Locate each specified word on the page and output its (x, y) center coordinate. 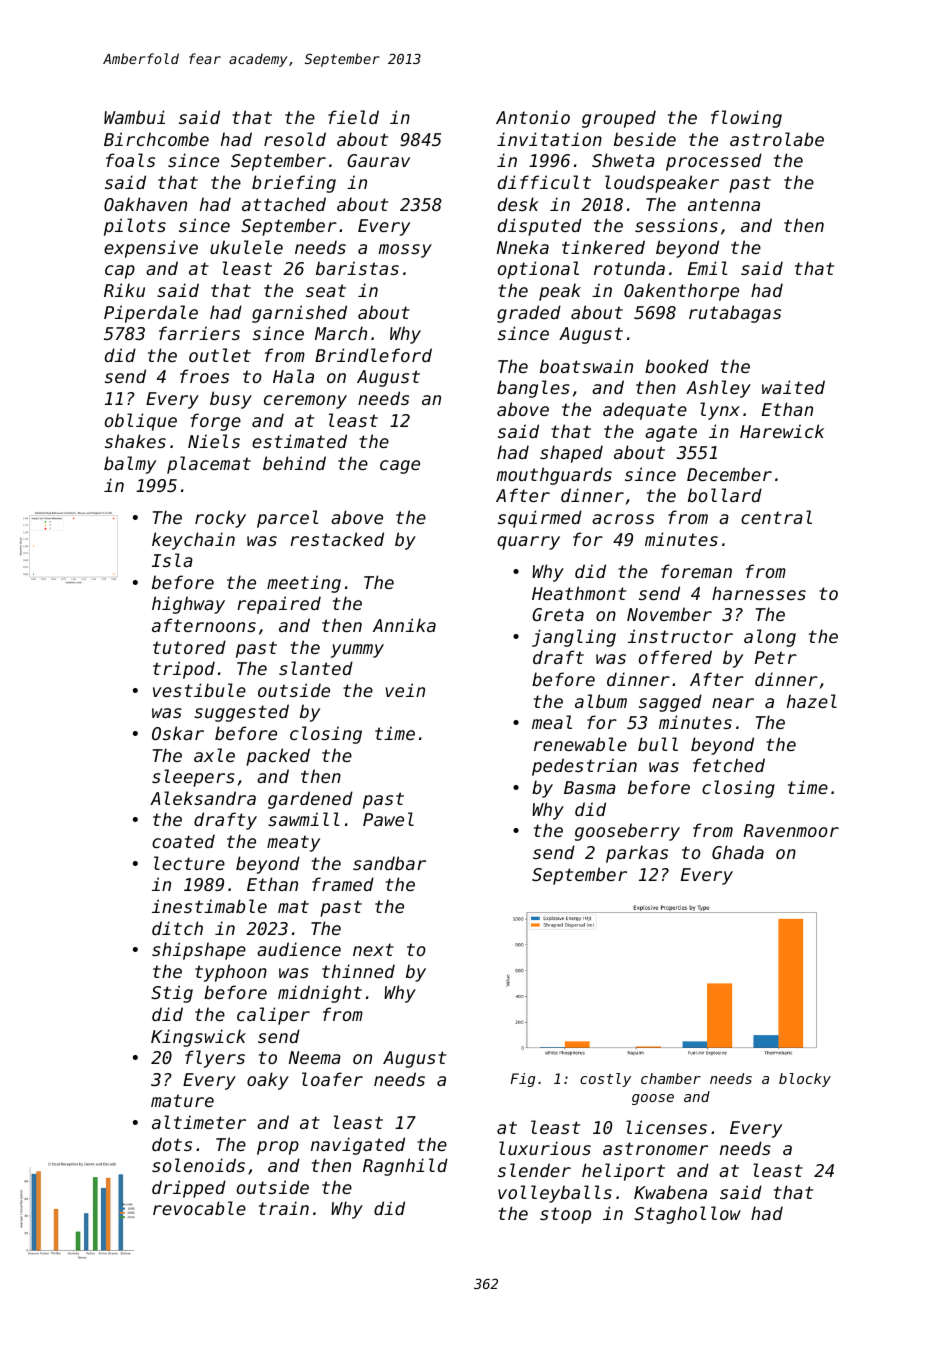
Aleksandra (203, 798)
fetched (729, 765)
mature (182, 1100)
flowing (746, 119)
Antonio (533, 117)
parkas (637, 854)
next (373, 949)
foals (130, 160)
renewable (580, 744)
